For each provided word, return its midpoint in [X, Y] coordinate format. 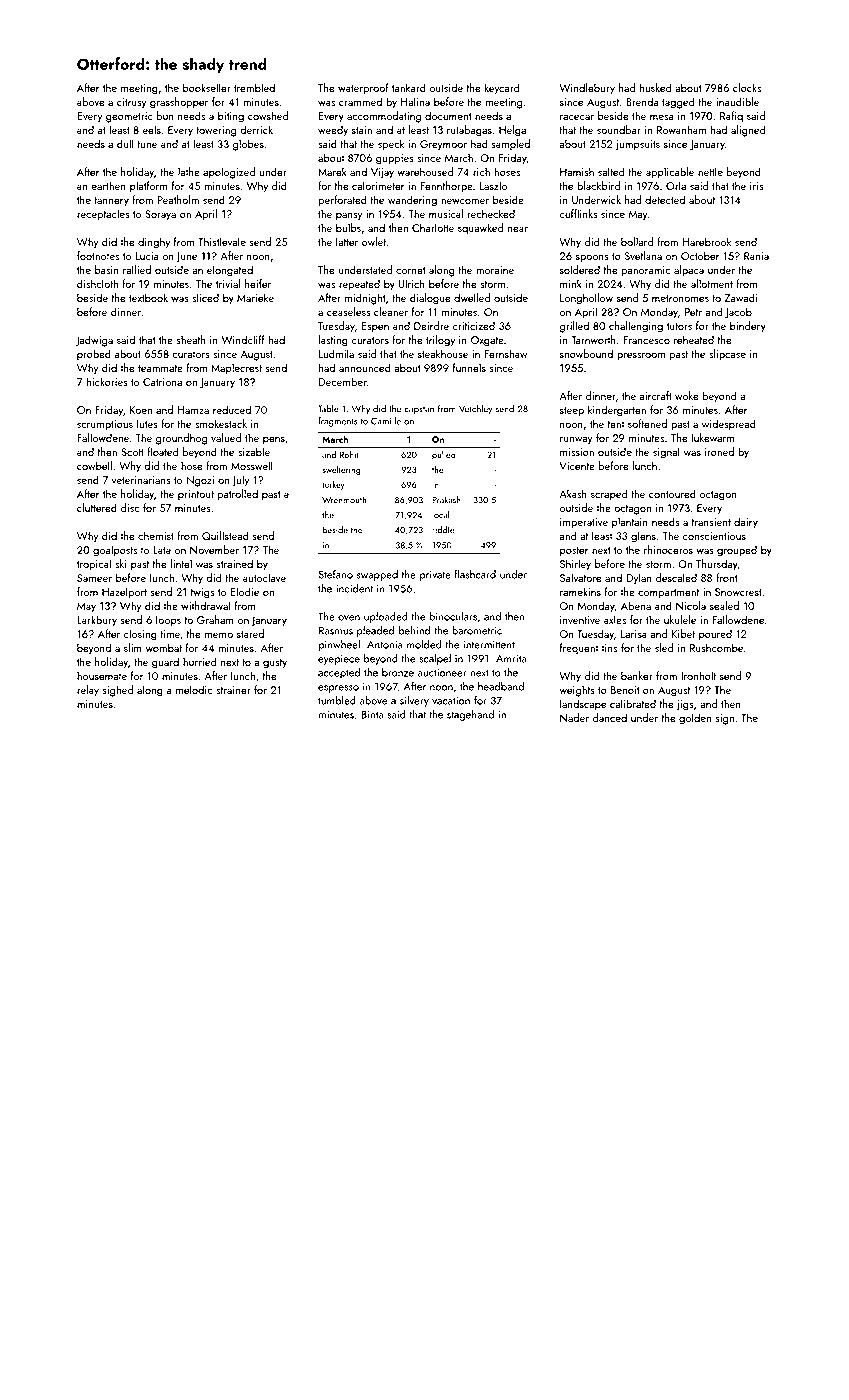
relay [88, 691]
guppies [395, 159]
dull [125, 143]
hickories [107, 381]
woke [687, 395]
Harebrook [706, 241]
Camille [386, 421]
